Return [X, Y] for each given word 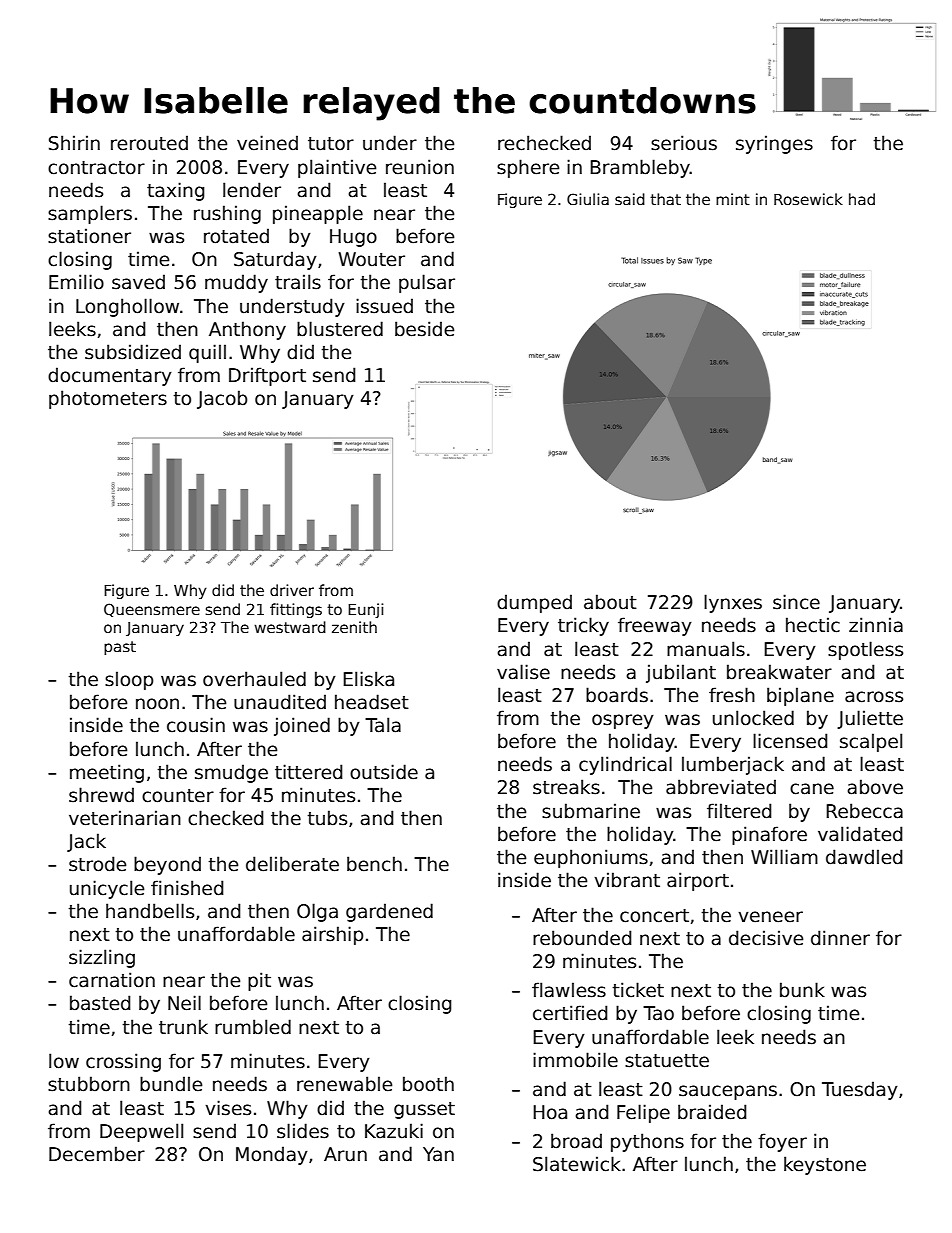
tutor [331, 144]
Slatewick [577, 1164]
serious [684, 143]
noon [157, 704]
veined [267, 143]
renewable [344, 1084]
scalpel [871, 742]
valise [523, 672]
